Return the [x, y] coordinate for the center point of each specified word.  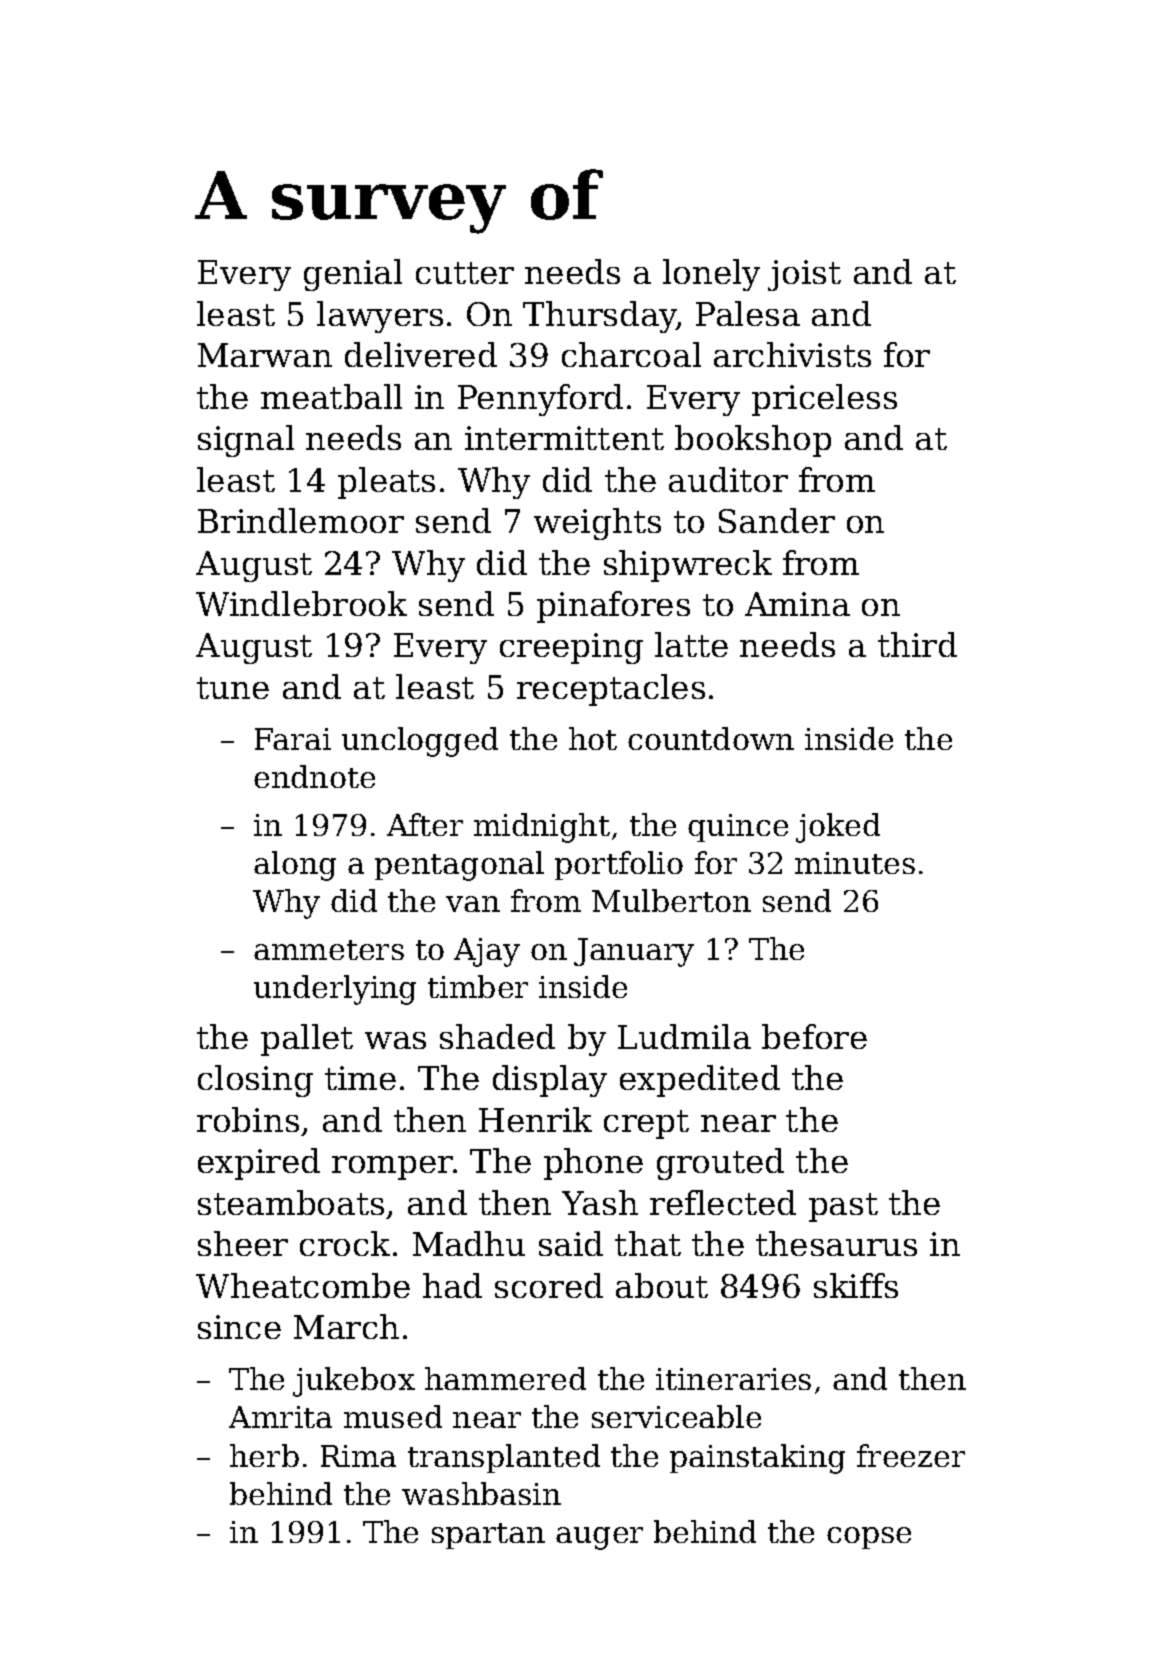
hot [593, 738]
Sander [777, 520]
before [814, 1036]
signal [246, 441]
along [295, 866]
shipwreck [688, 566]
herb [264, 1455]
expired [259, 1164]
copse [869, 1538]
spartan [488, 1536]
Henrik [535, 1119]
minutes [855, 863]
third [917, 644]
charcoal [631, 354]
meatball [331, 396]
